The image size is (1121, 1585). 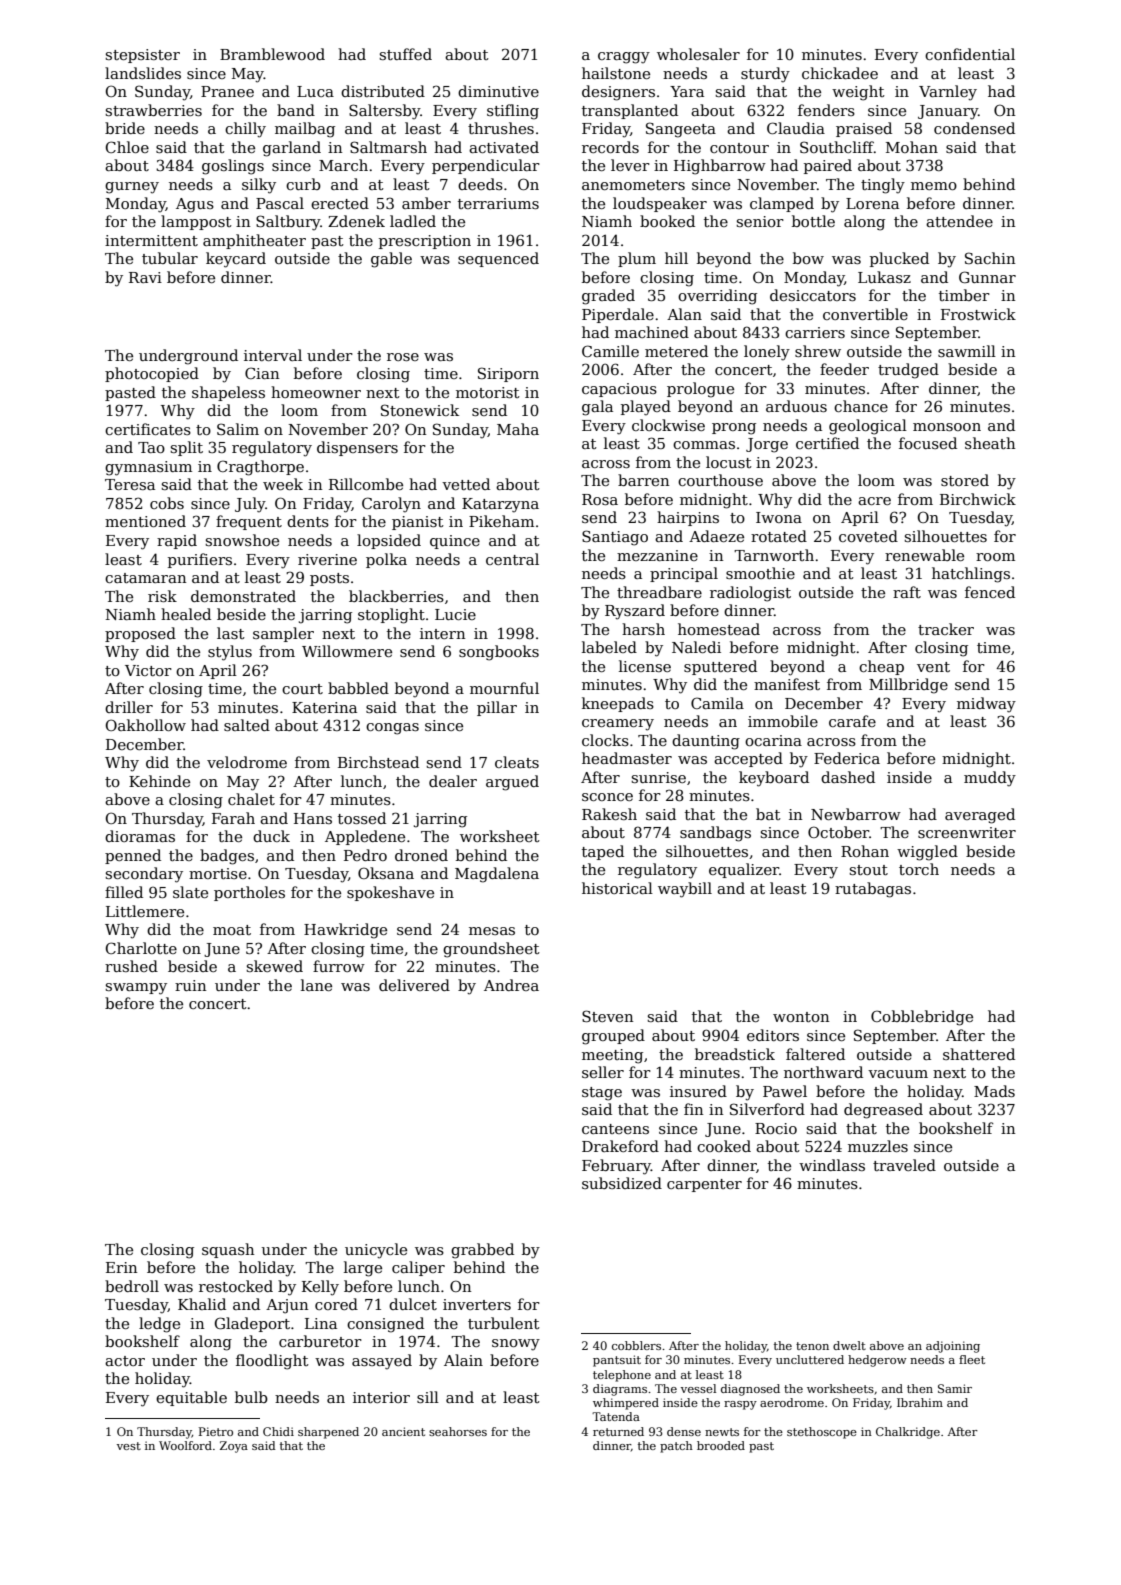 What do you see at coordinates (698, 54) in the screenshot?
I see `wholesaler` at bounding box center [698, 54].
